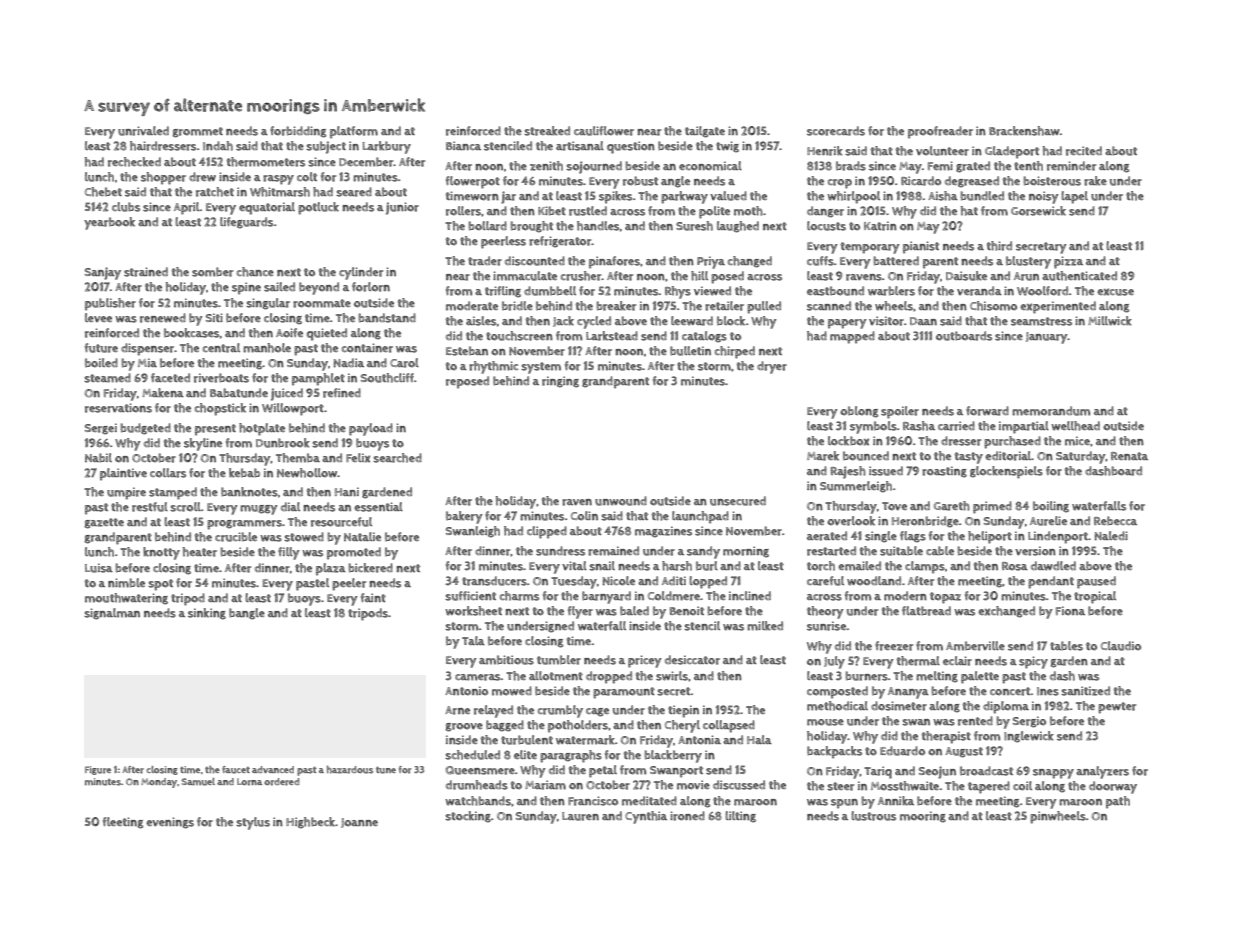 This screenshot has height=952, width=1233. Describe the element at coordinates (197, 132) in the screenshot. I see `grommet` at that location.
